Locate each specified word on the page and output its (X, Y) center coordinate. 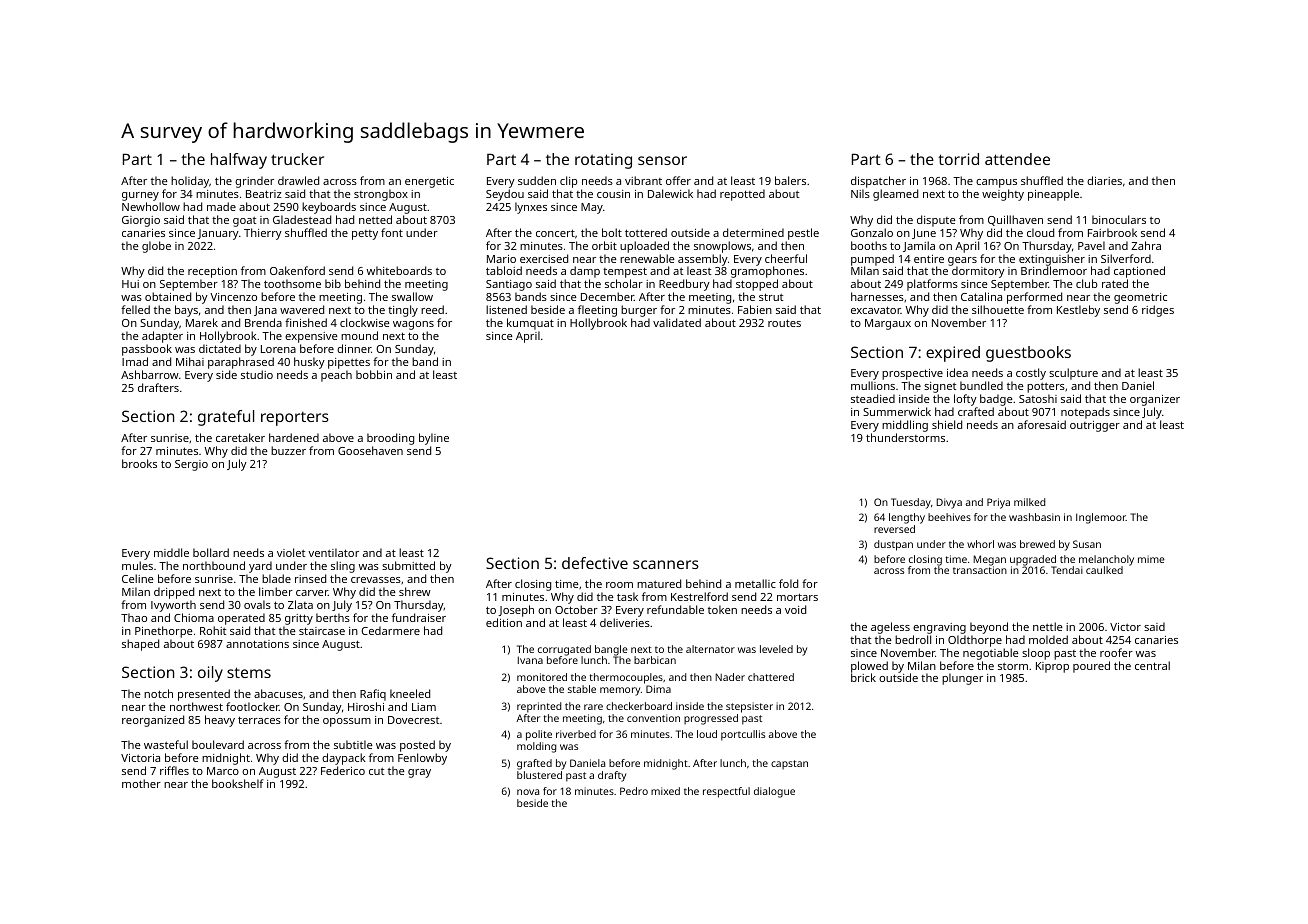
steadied (873, 398)
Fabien (755, 309)
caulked (1104, 570)
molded (1048, 639)
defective (595, 563)
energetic (429, 182)
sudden (537, 180)
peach (336, 376)
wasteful (166, 744)
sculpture (1073, 374)
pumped (872, 260)
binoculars (1119, 219)
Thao (134, 617)
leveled (776, 649)
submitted (408, 565)
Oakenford (297, 270)
